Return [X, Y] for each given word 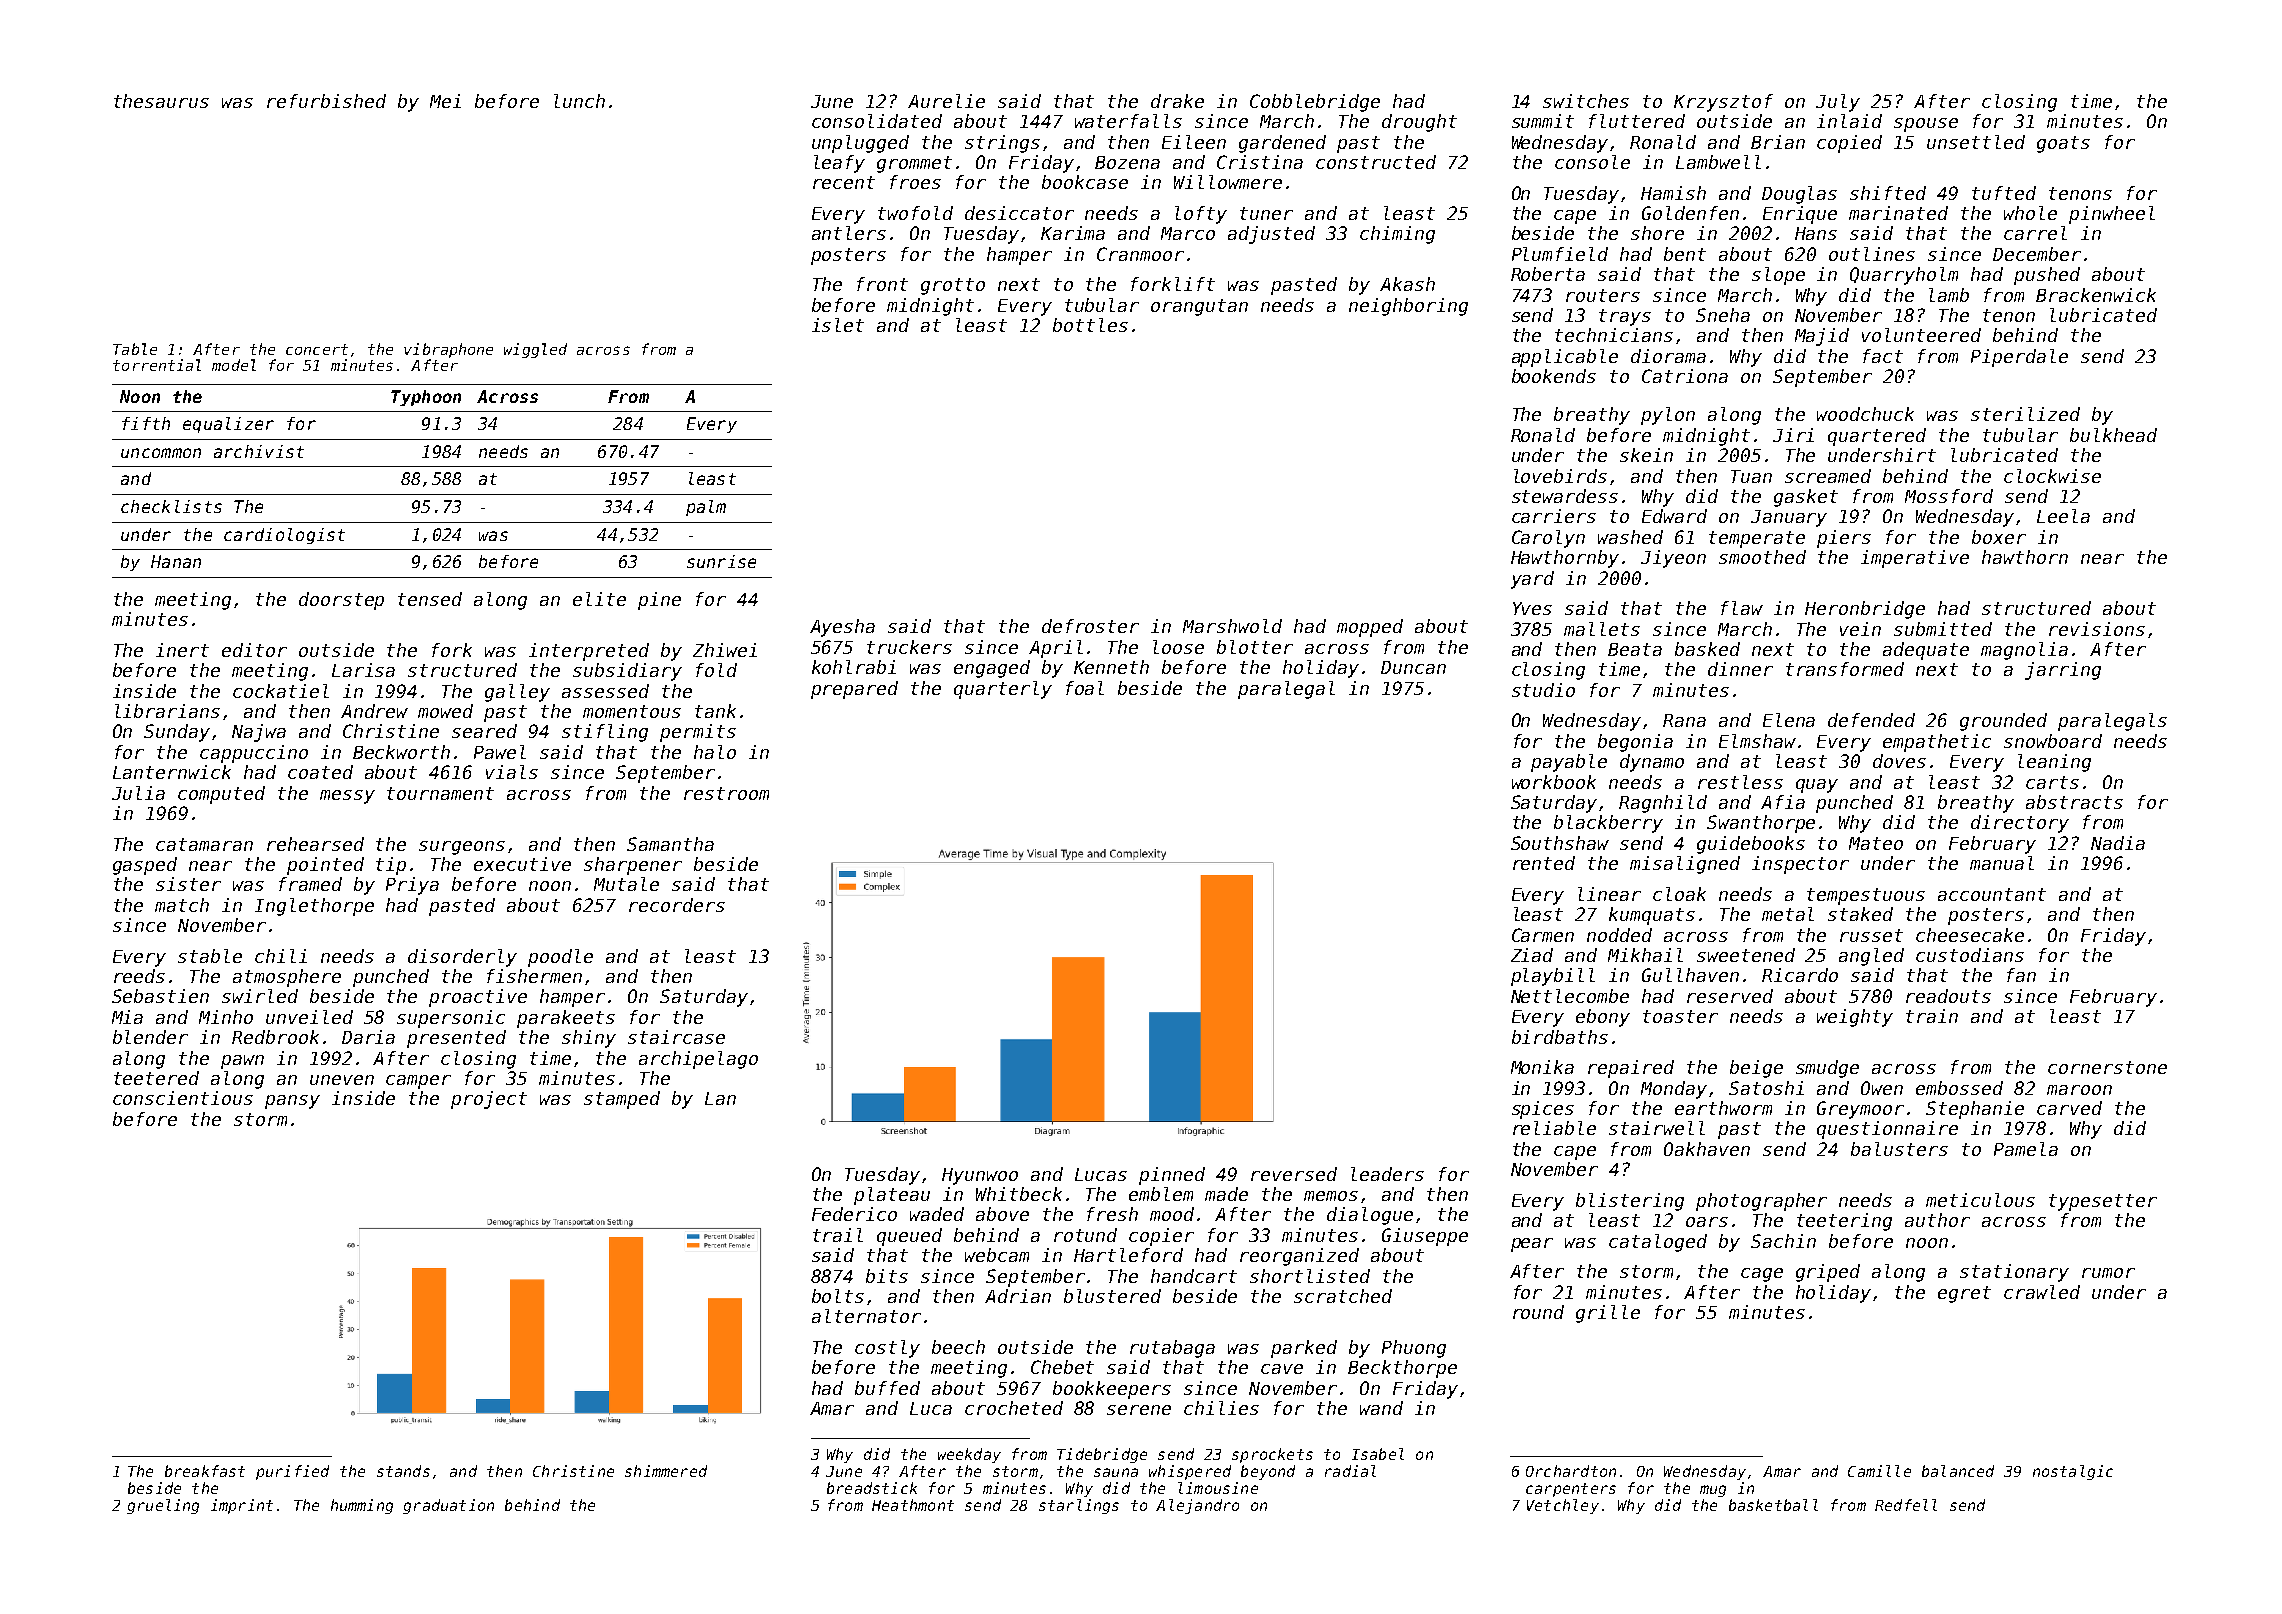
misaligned [1685, 865]
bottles [1090, 325]
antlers [849, 233]
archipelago [698, 1060]
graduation [448, 1506]
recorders [677, 905]
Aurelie [946, 101]
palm [706, 508]
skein [1646, 455]
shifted [1888, 193]
